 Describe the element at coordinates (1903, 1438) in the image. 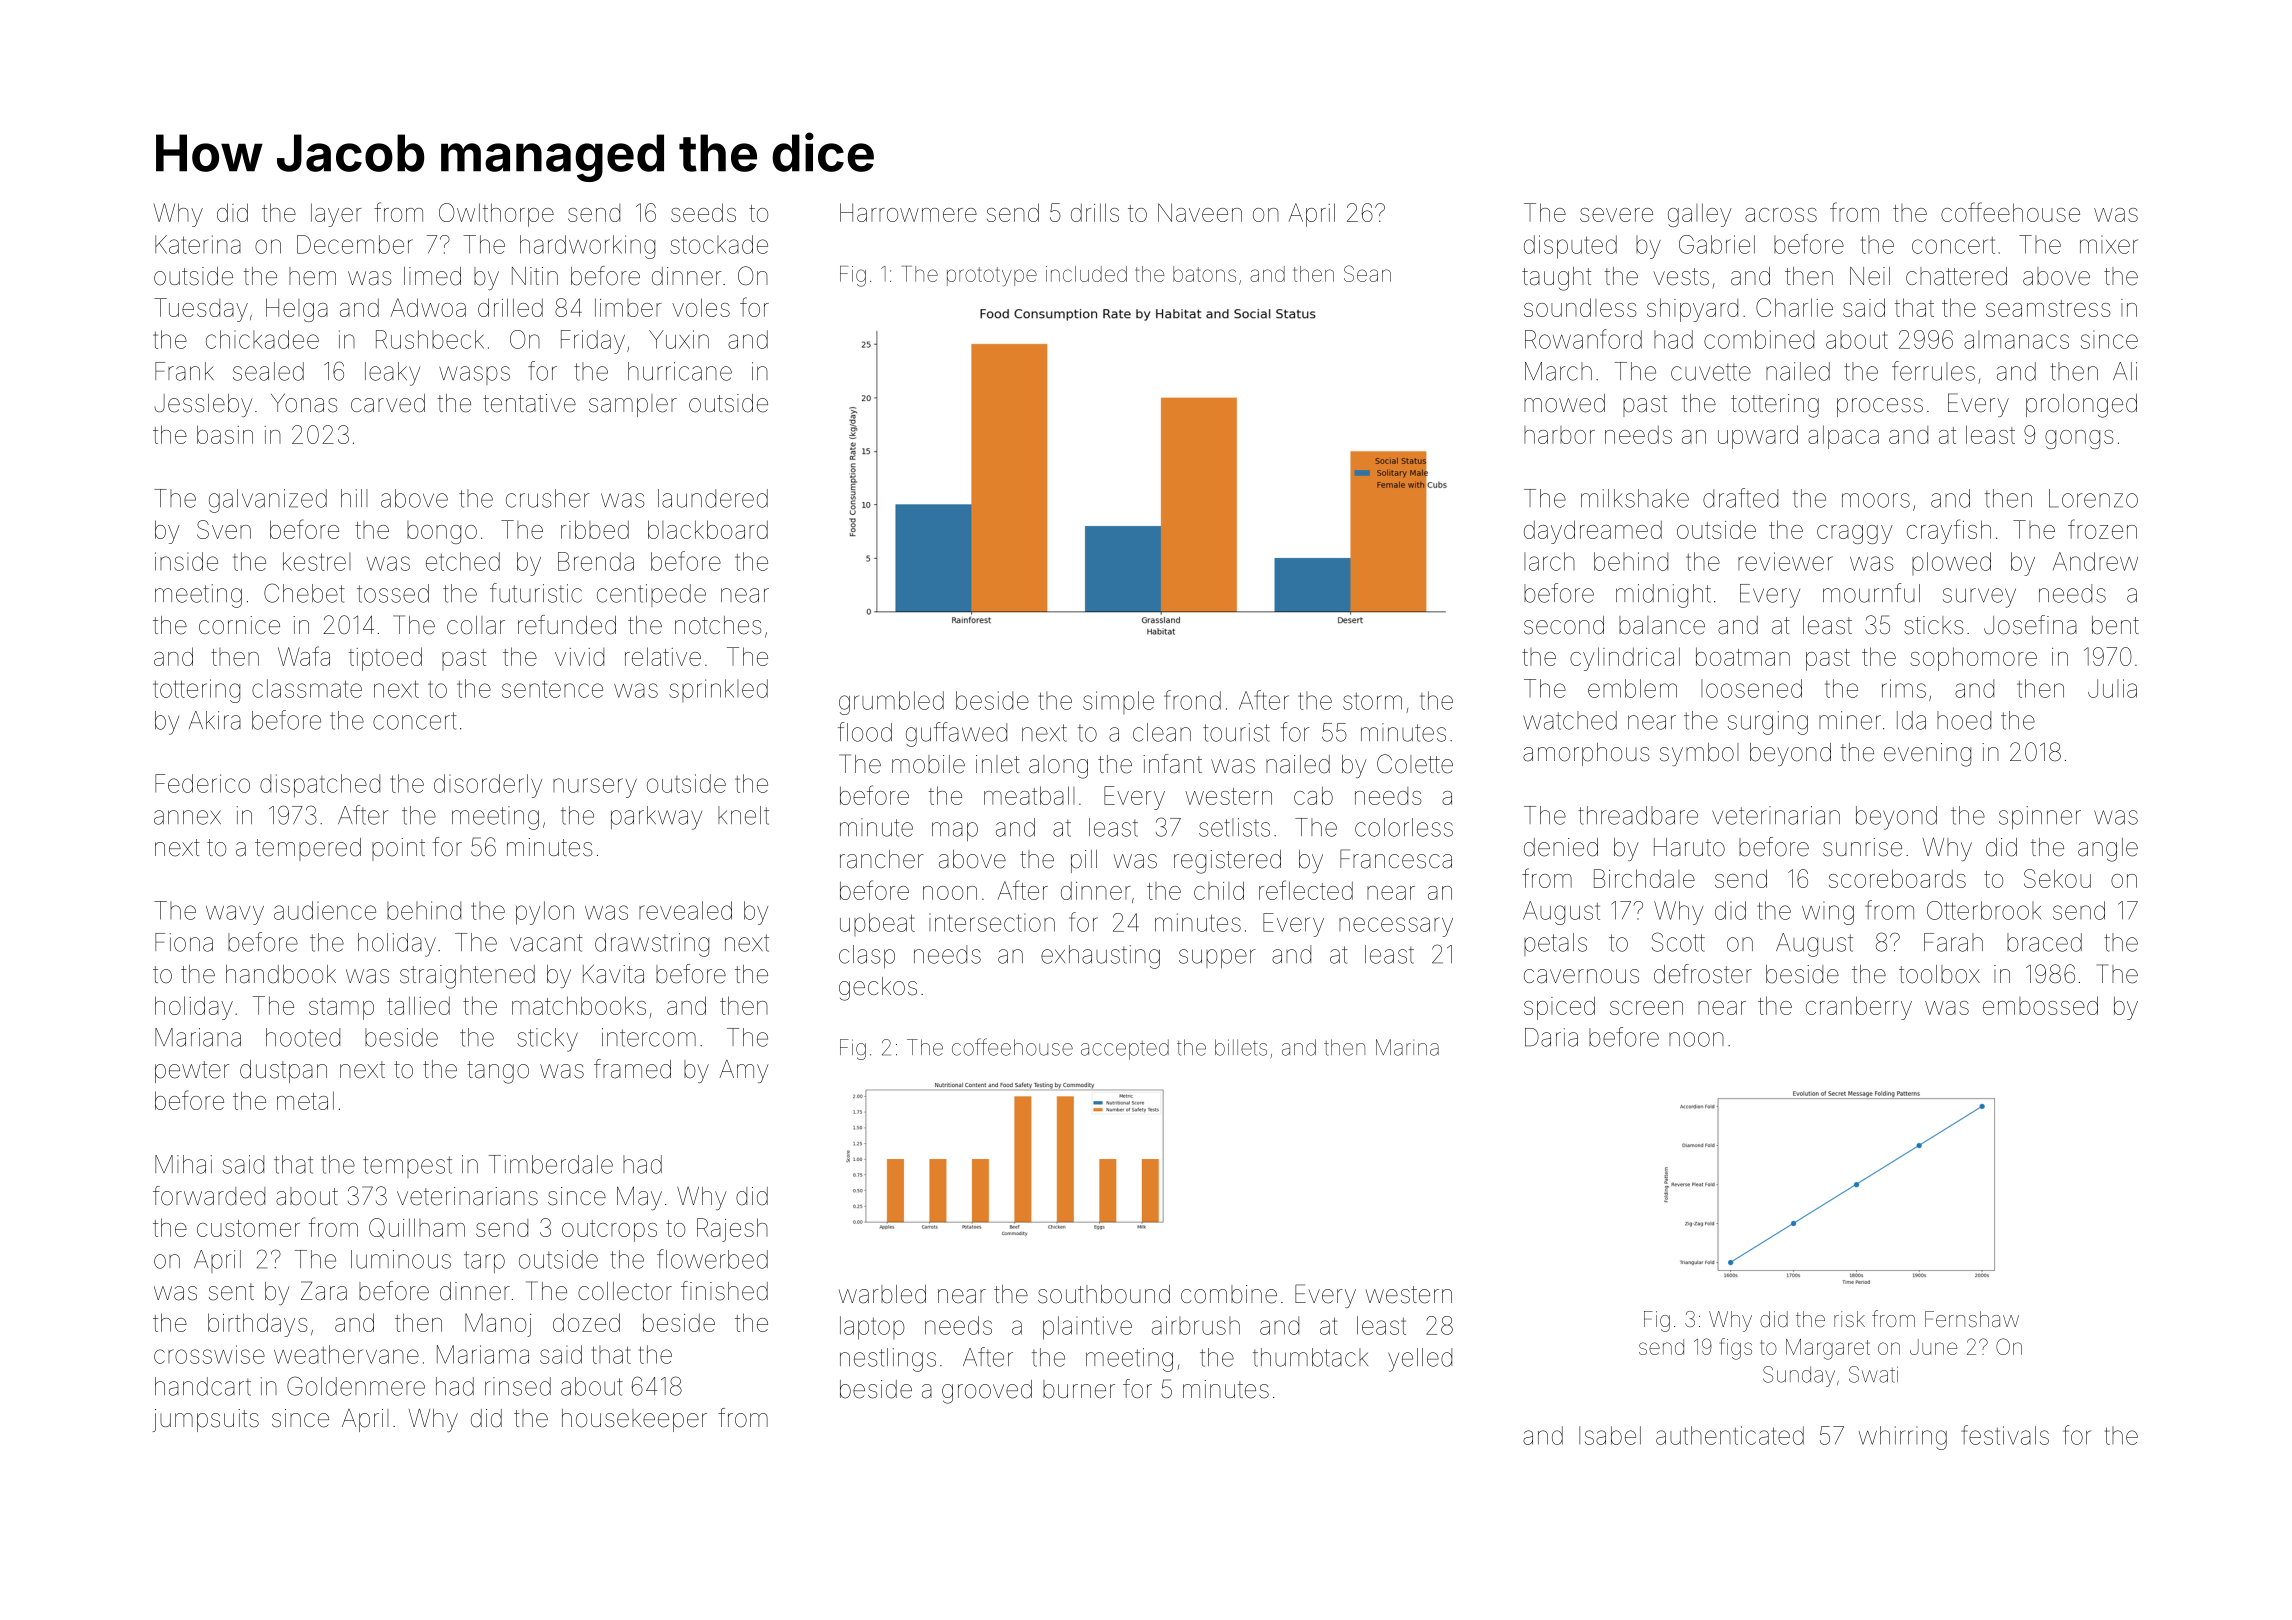

I see `whirring` at that location.
